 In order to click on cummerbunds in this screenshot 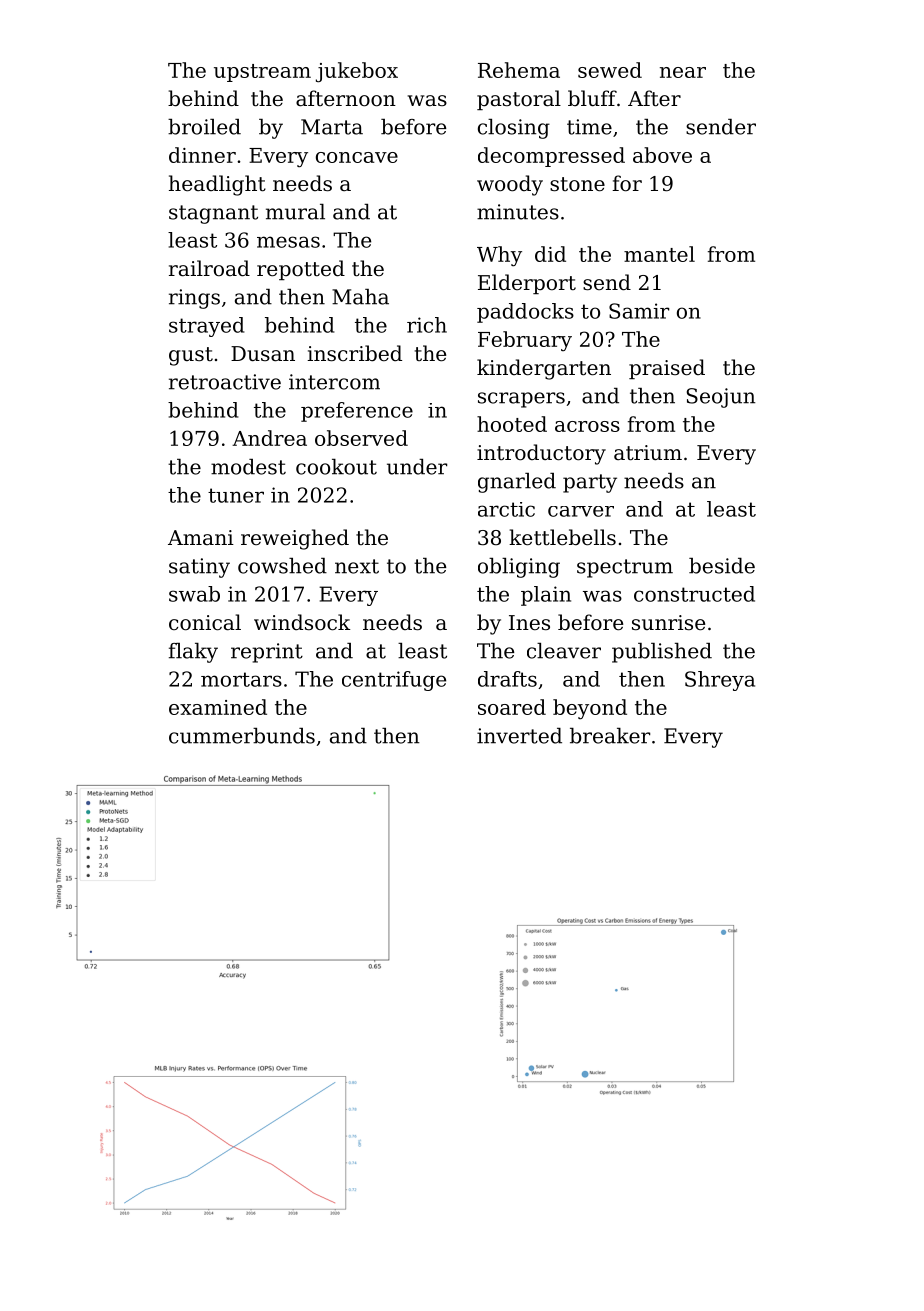, I will do `click(242, 736)`.
